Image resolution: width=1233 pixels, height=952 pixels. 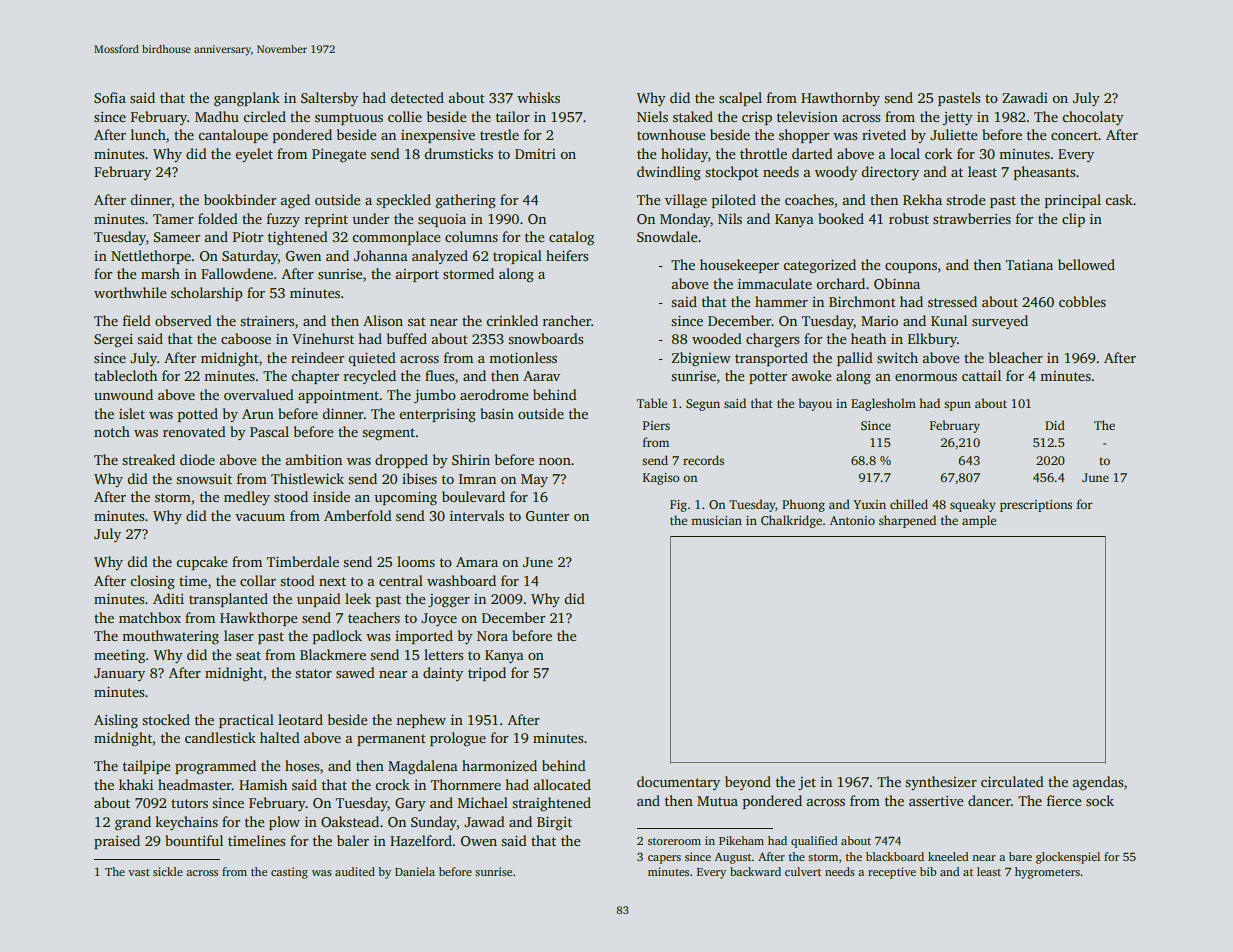 I want to click on Shirin, so click(x=471, y=459).
